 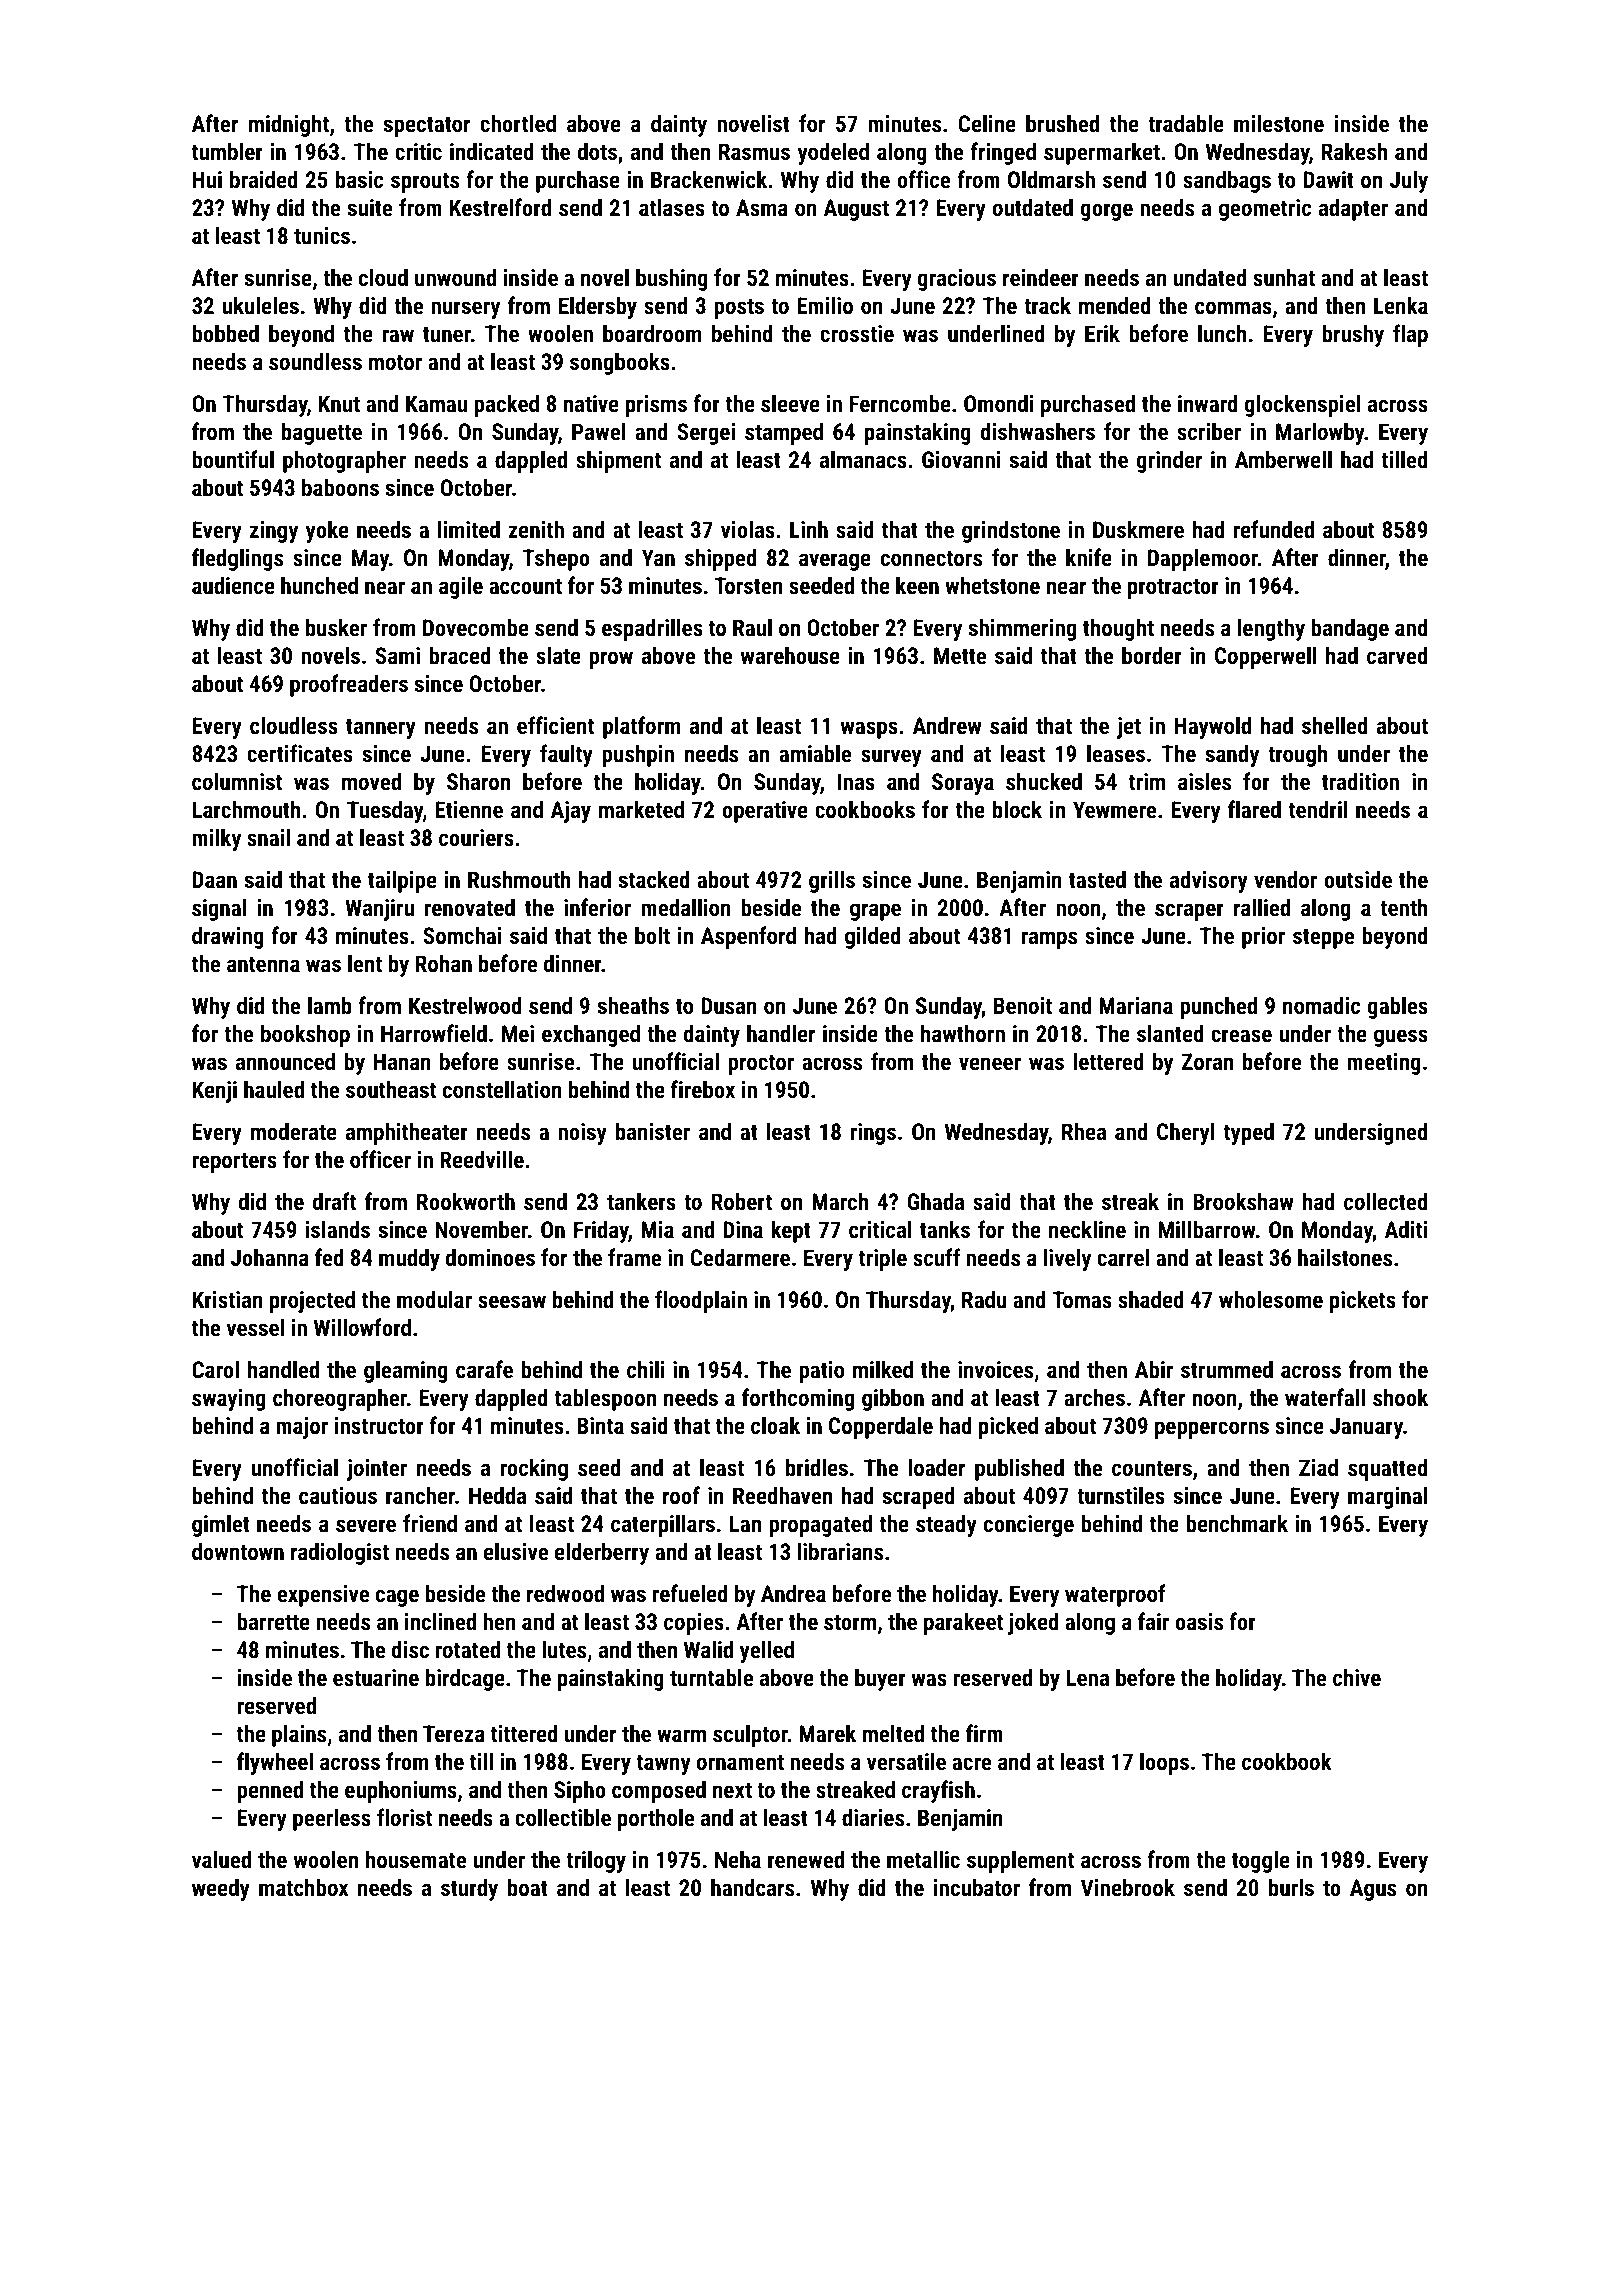 I want to click on account, so click(x=525, y=586).
